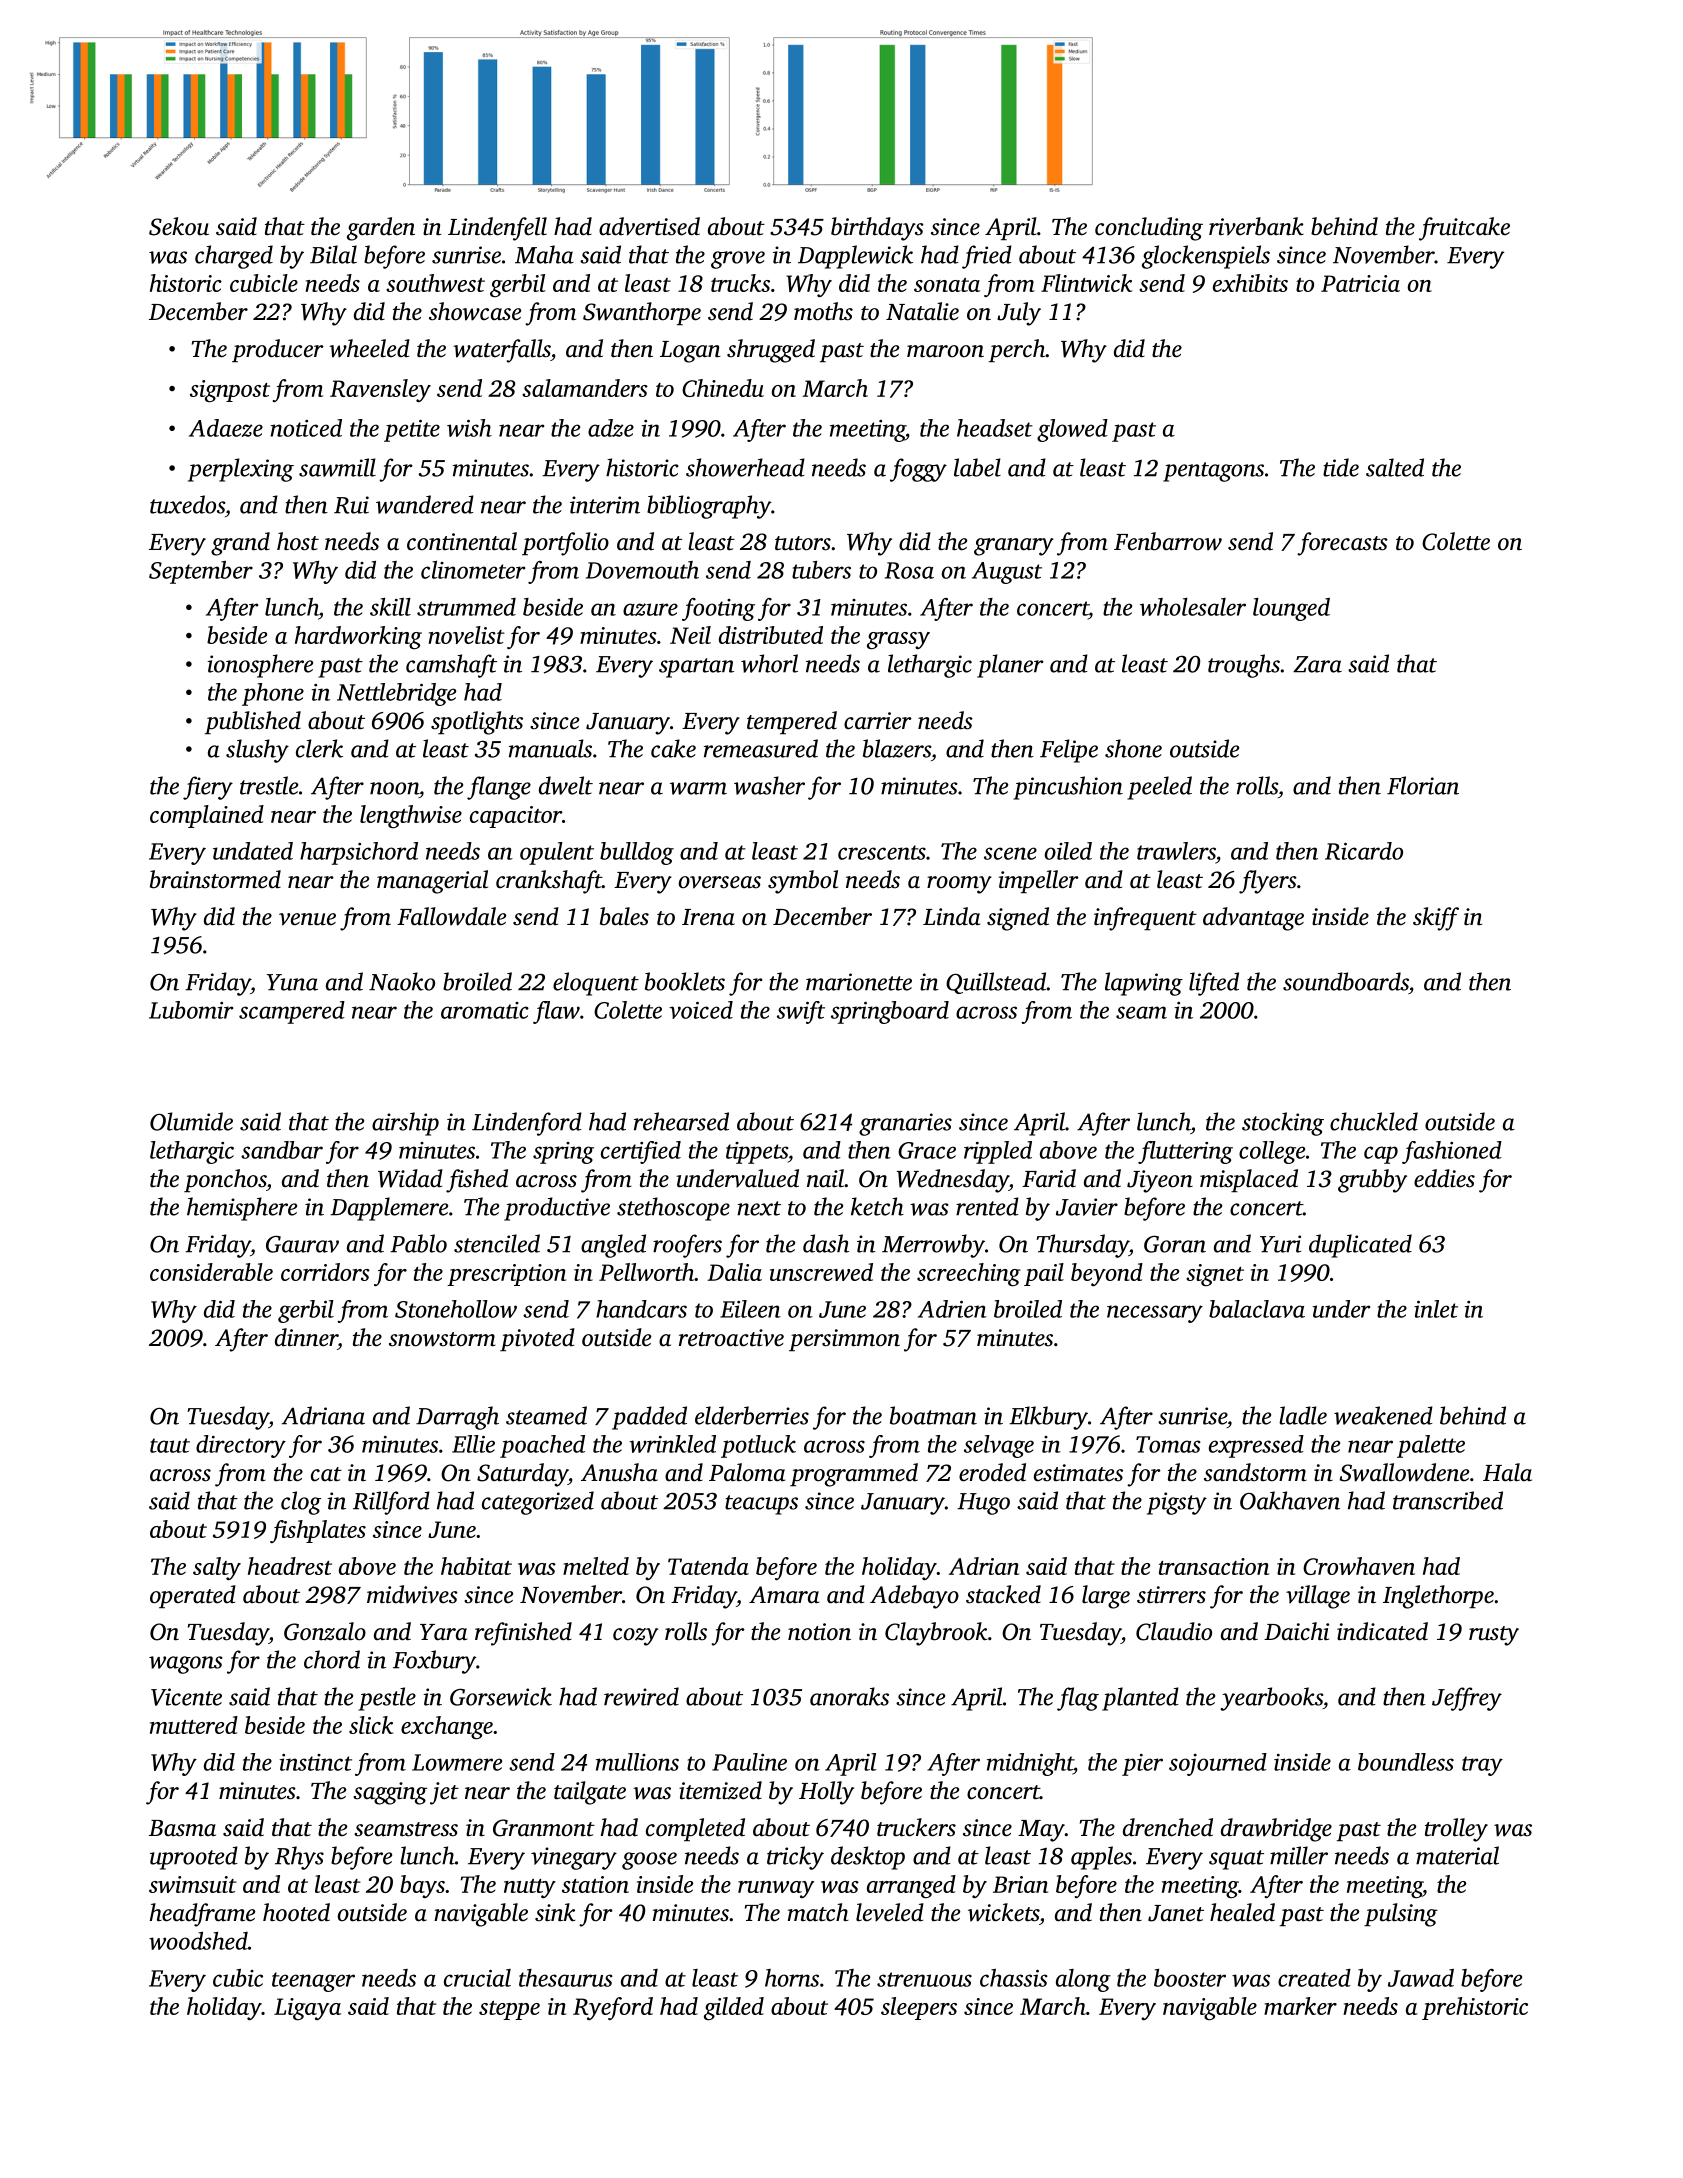 The height and width of the screenshot is (2178, 1683). I want to click on fashioned, so click(1452, 1152).
